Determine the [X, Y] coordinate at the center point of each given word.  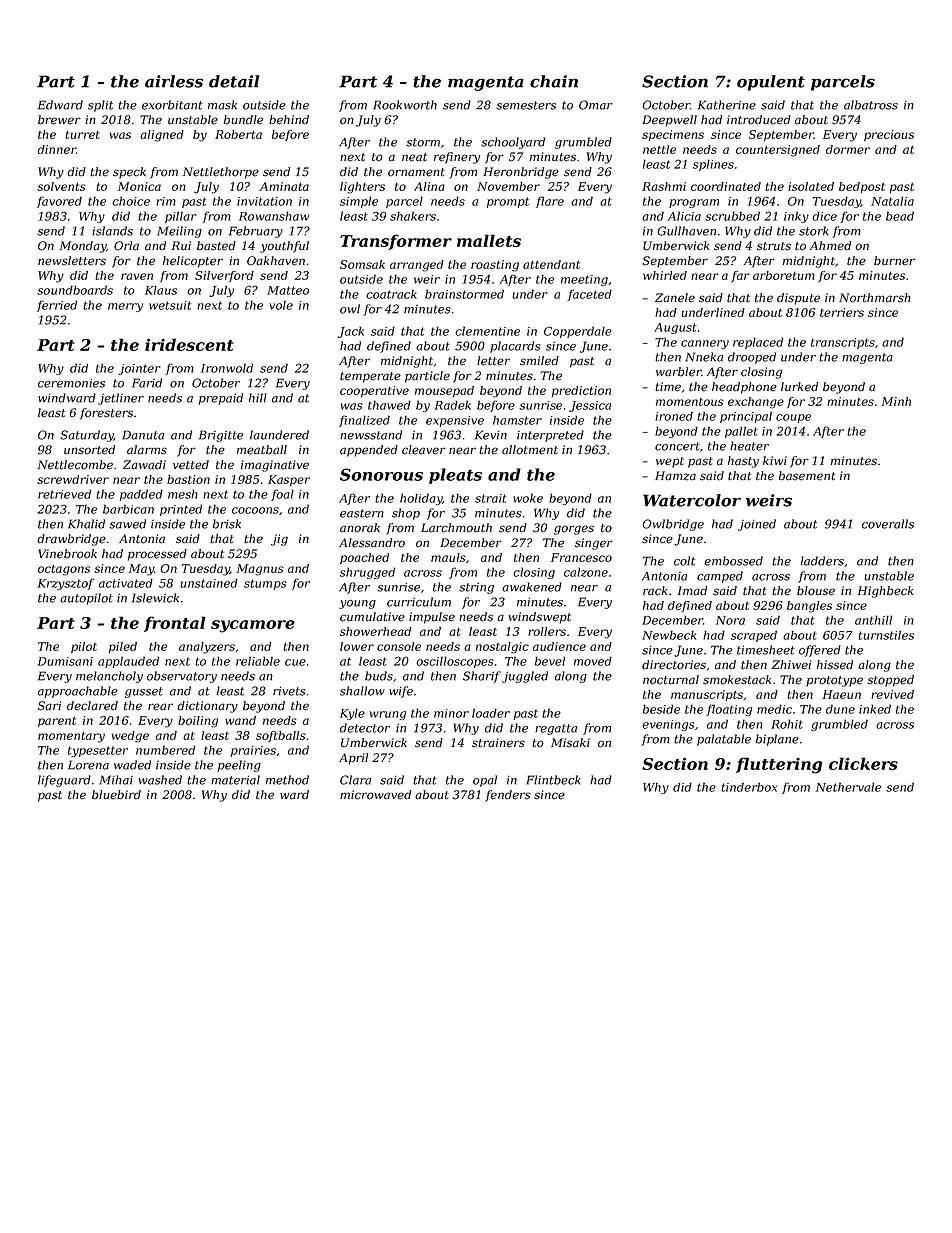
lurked [799, 387]
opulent [771, 83]
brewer [59, 120]
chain [554, 81]
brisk [227, 524]
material [235, 780]
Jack [351, 332]
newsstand [371, 435]
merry [125, 307]
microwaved [375, 795]
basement [807, 476]
